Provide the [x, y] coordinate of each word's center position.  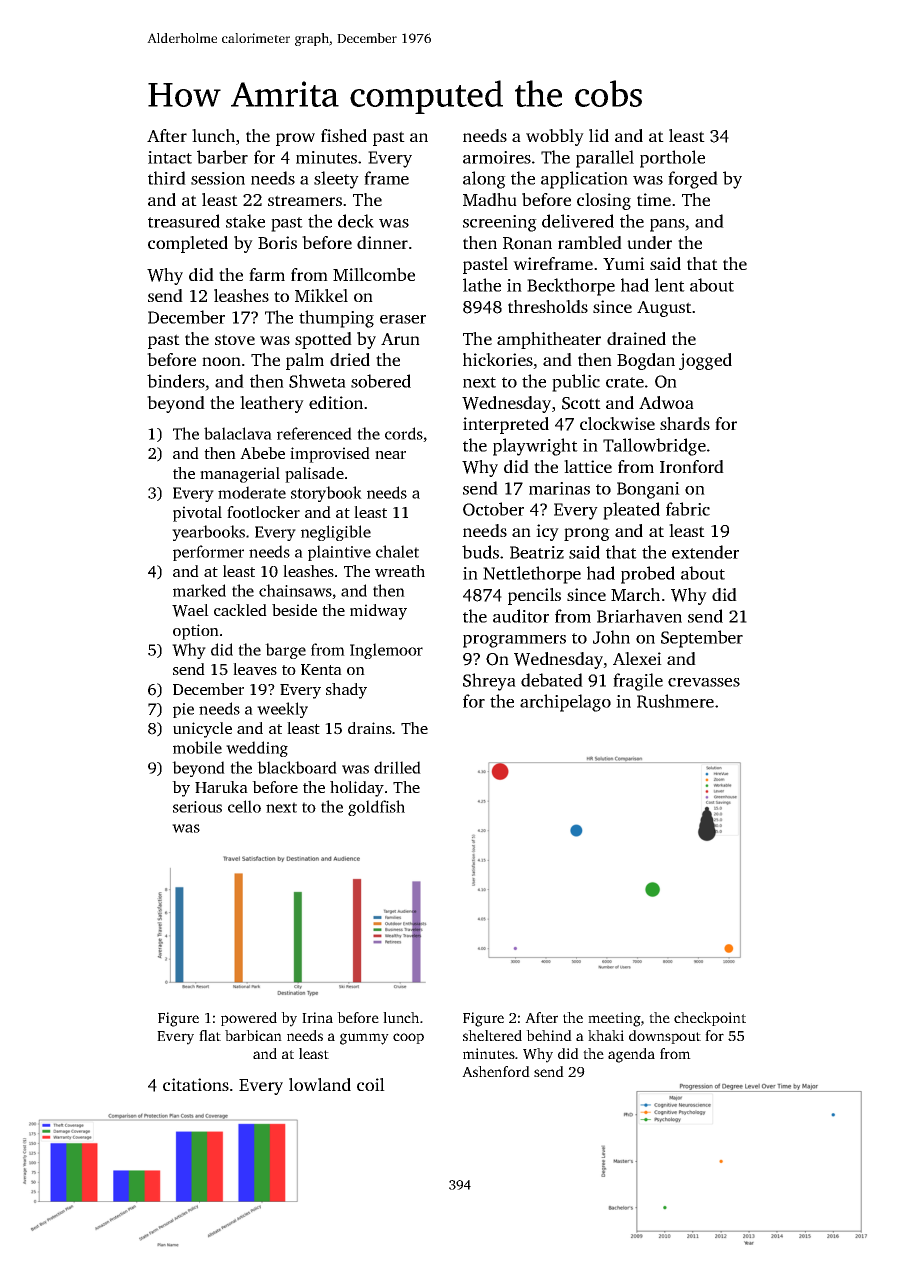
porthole [672, 159]
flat [210, 1035]
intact [170, 157]
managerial [240, 475]
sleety [336, 180]
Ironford [692, 466]
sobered [381, 381]
